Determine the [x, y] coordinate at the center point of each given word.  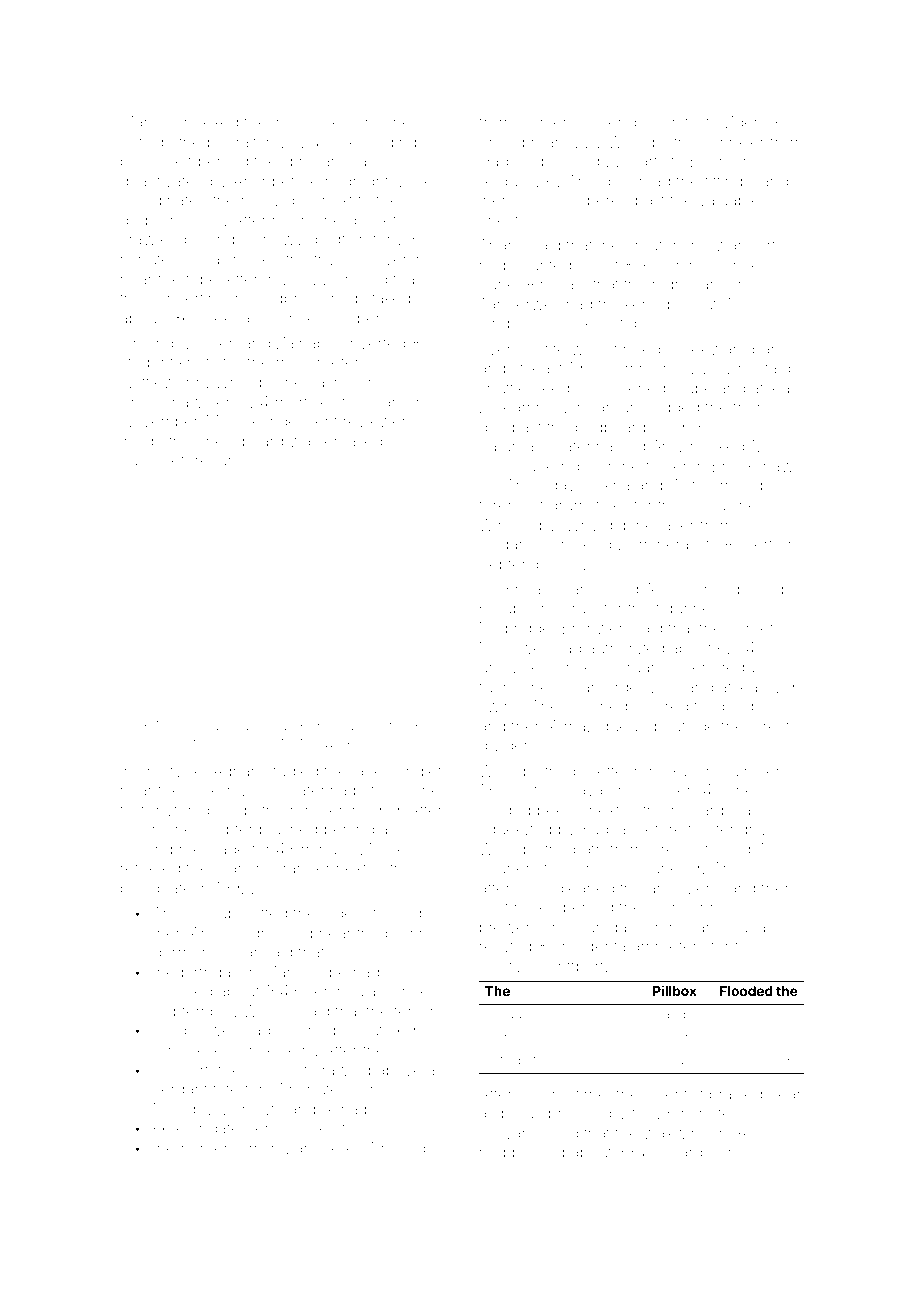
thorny [757, 409]
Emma [668, 927]
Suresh [254, 726]
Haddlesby [519, 163]
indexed [209, 122]
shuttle [503, 388]
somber [201, 743]
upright [529, 610]
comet [750, 628]
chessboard [240, 441]
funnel [501, 686]
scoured [183, 991]
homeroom [221, 1149]
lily [672, 689]
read [655, 181]
